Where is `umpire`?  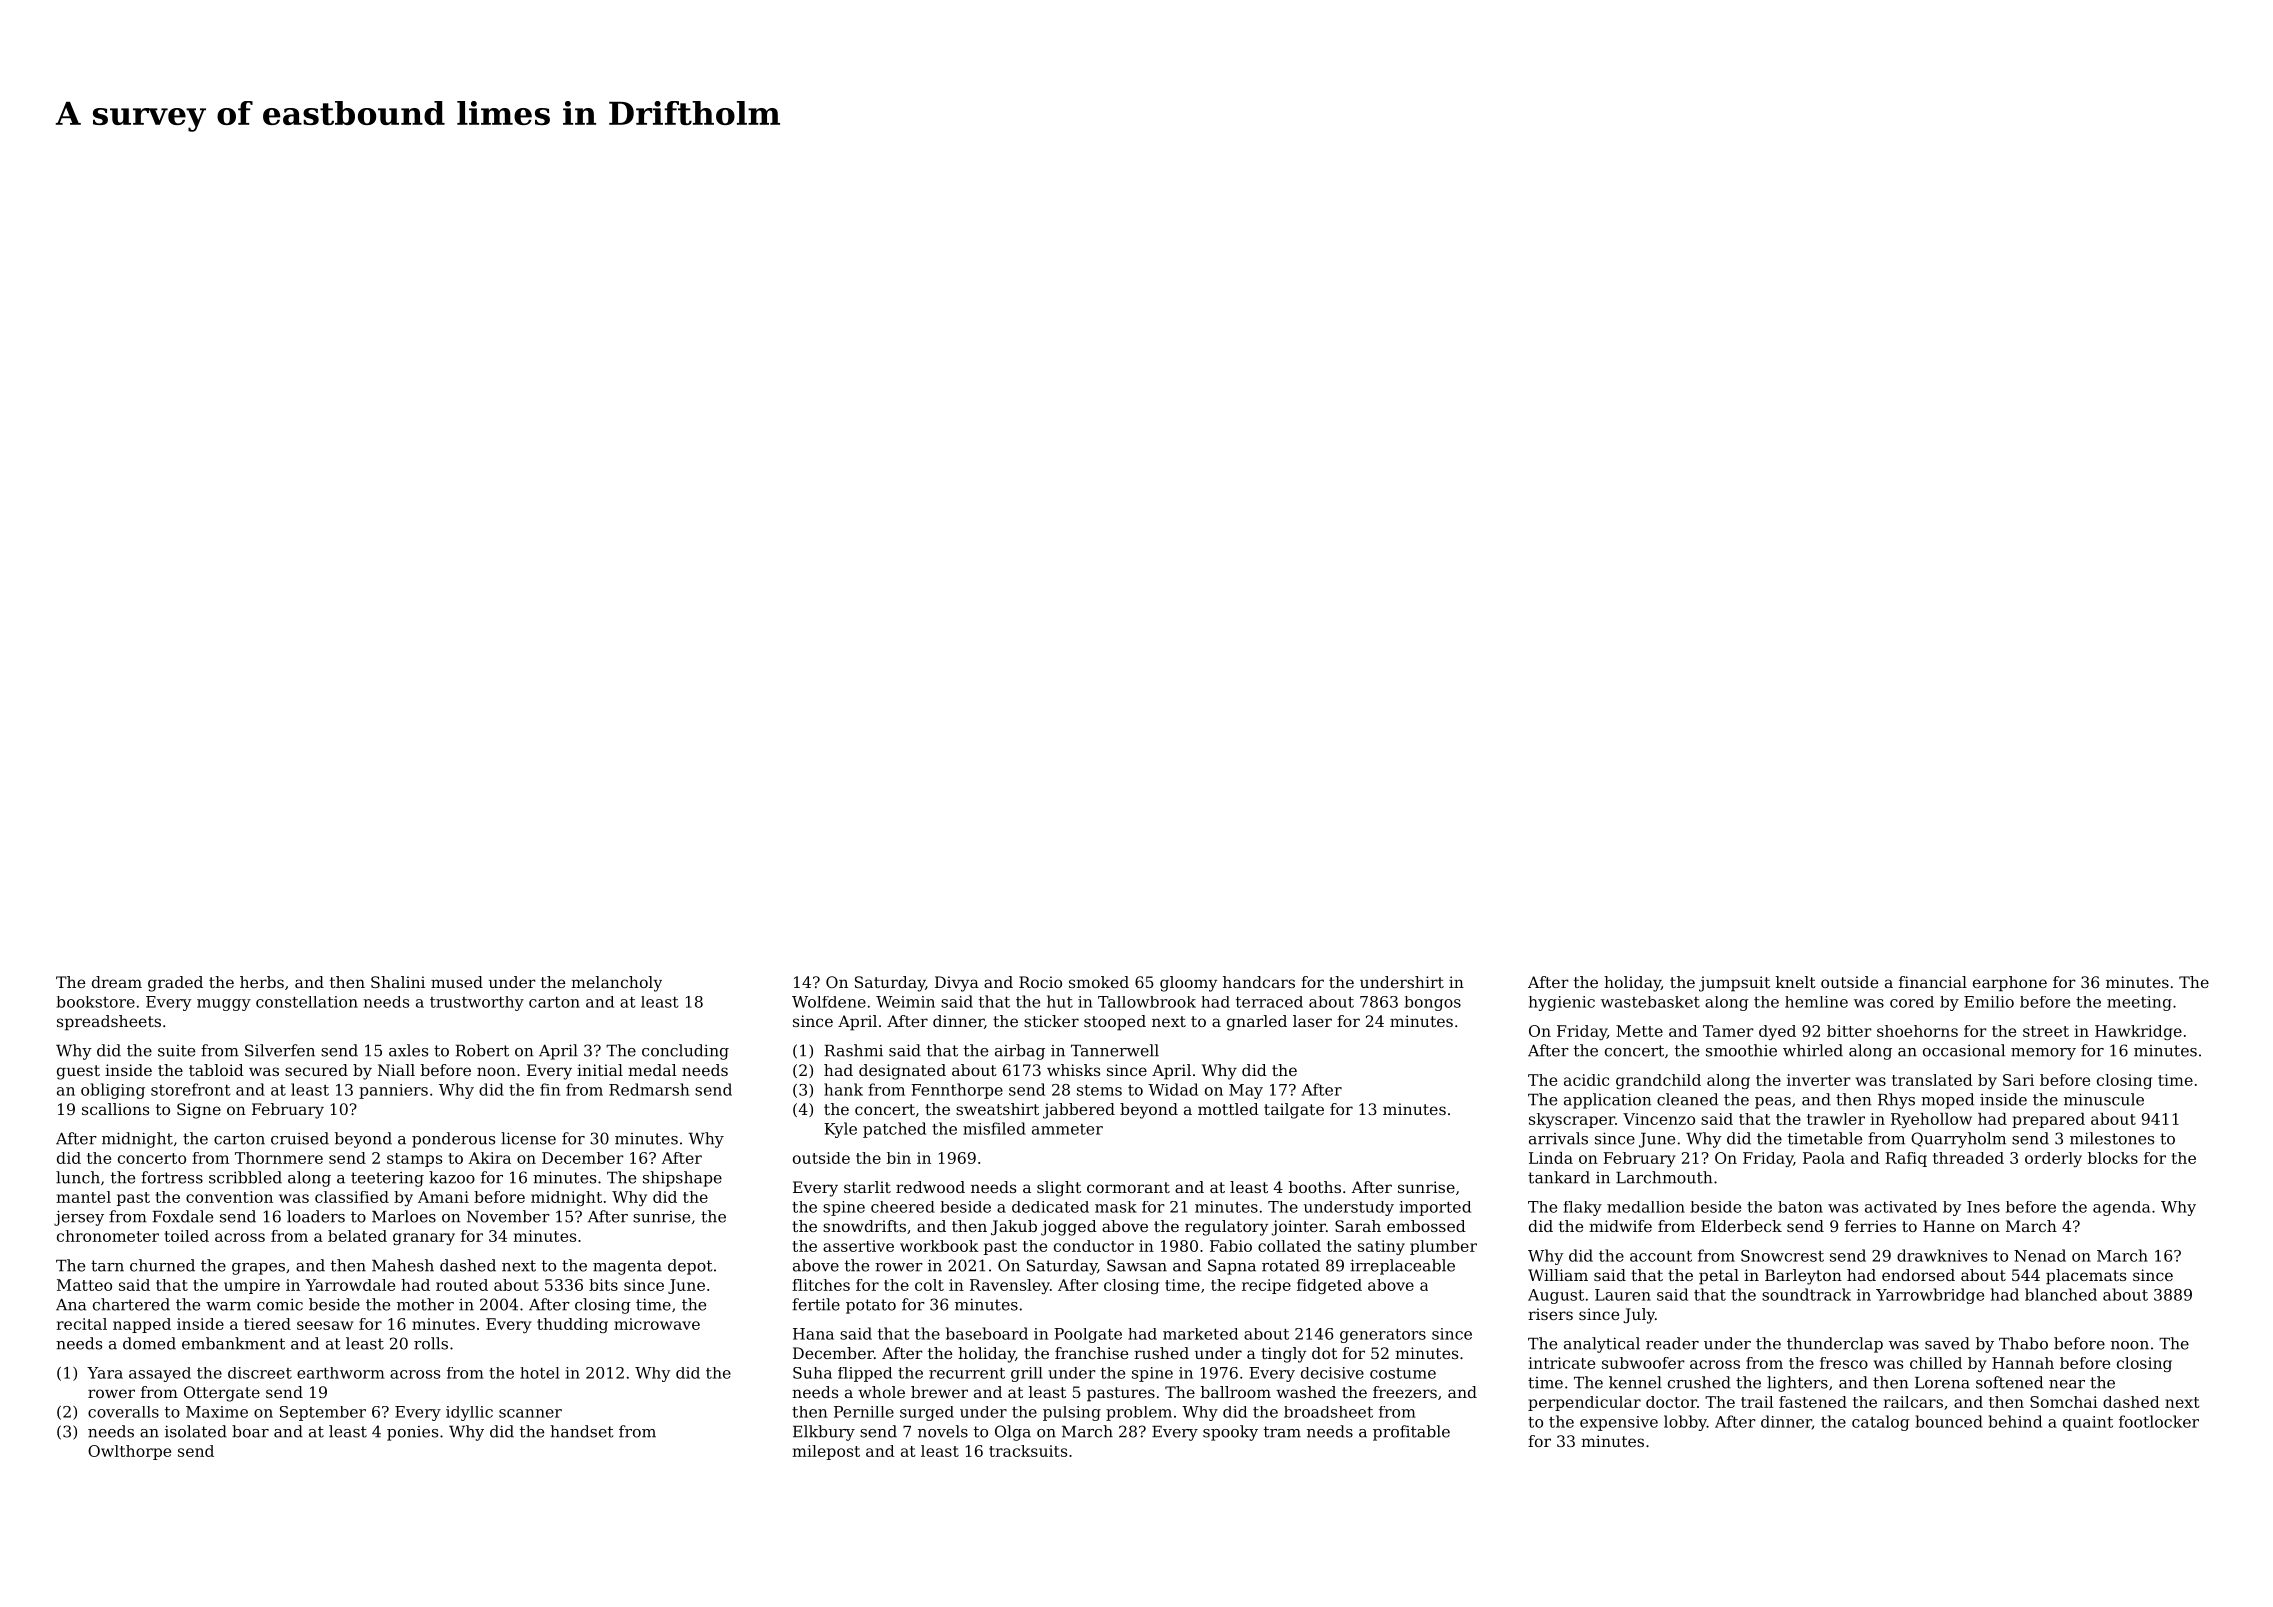
umpire is located at coordinates (252, 1286).
